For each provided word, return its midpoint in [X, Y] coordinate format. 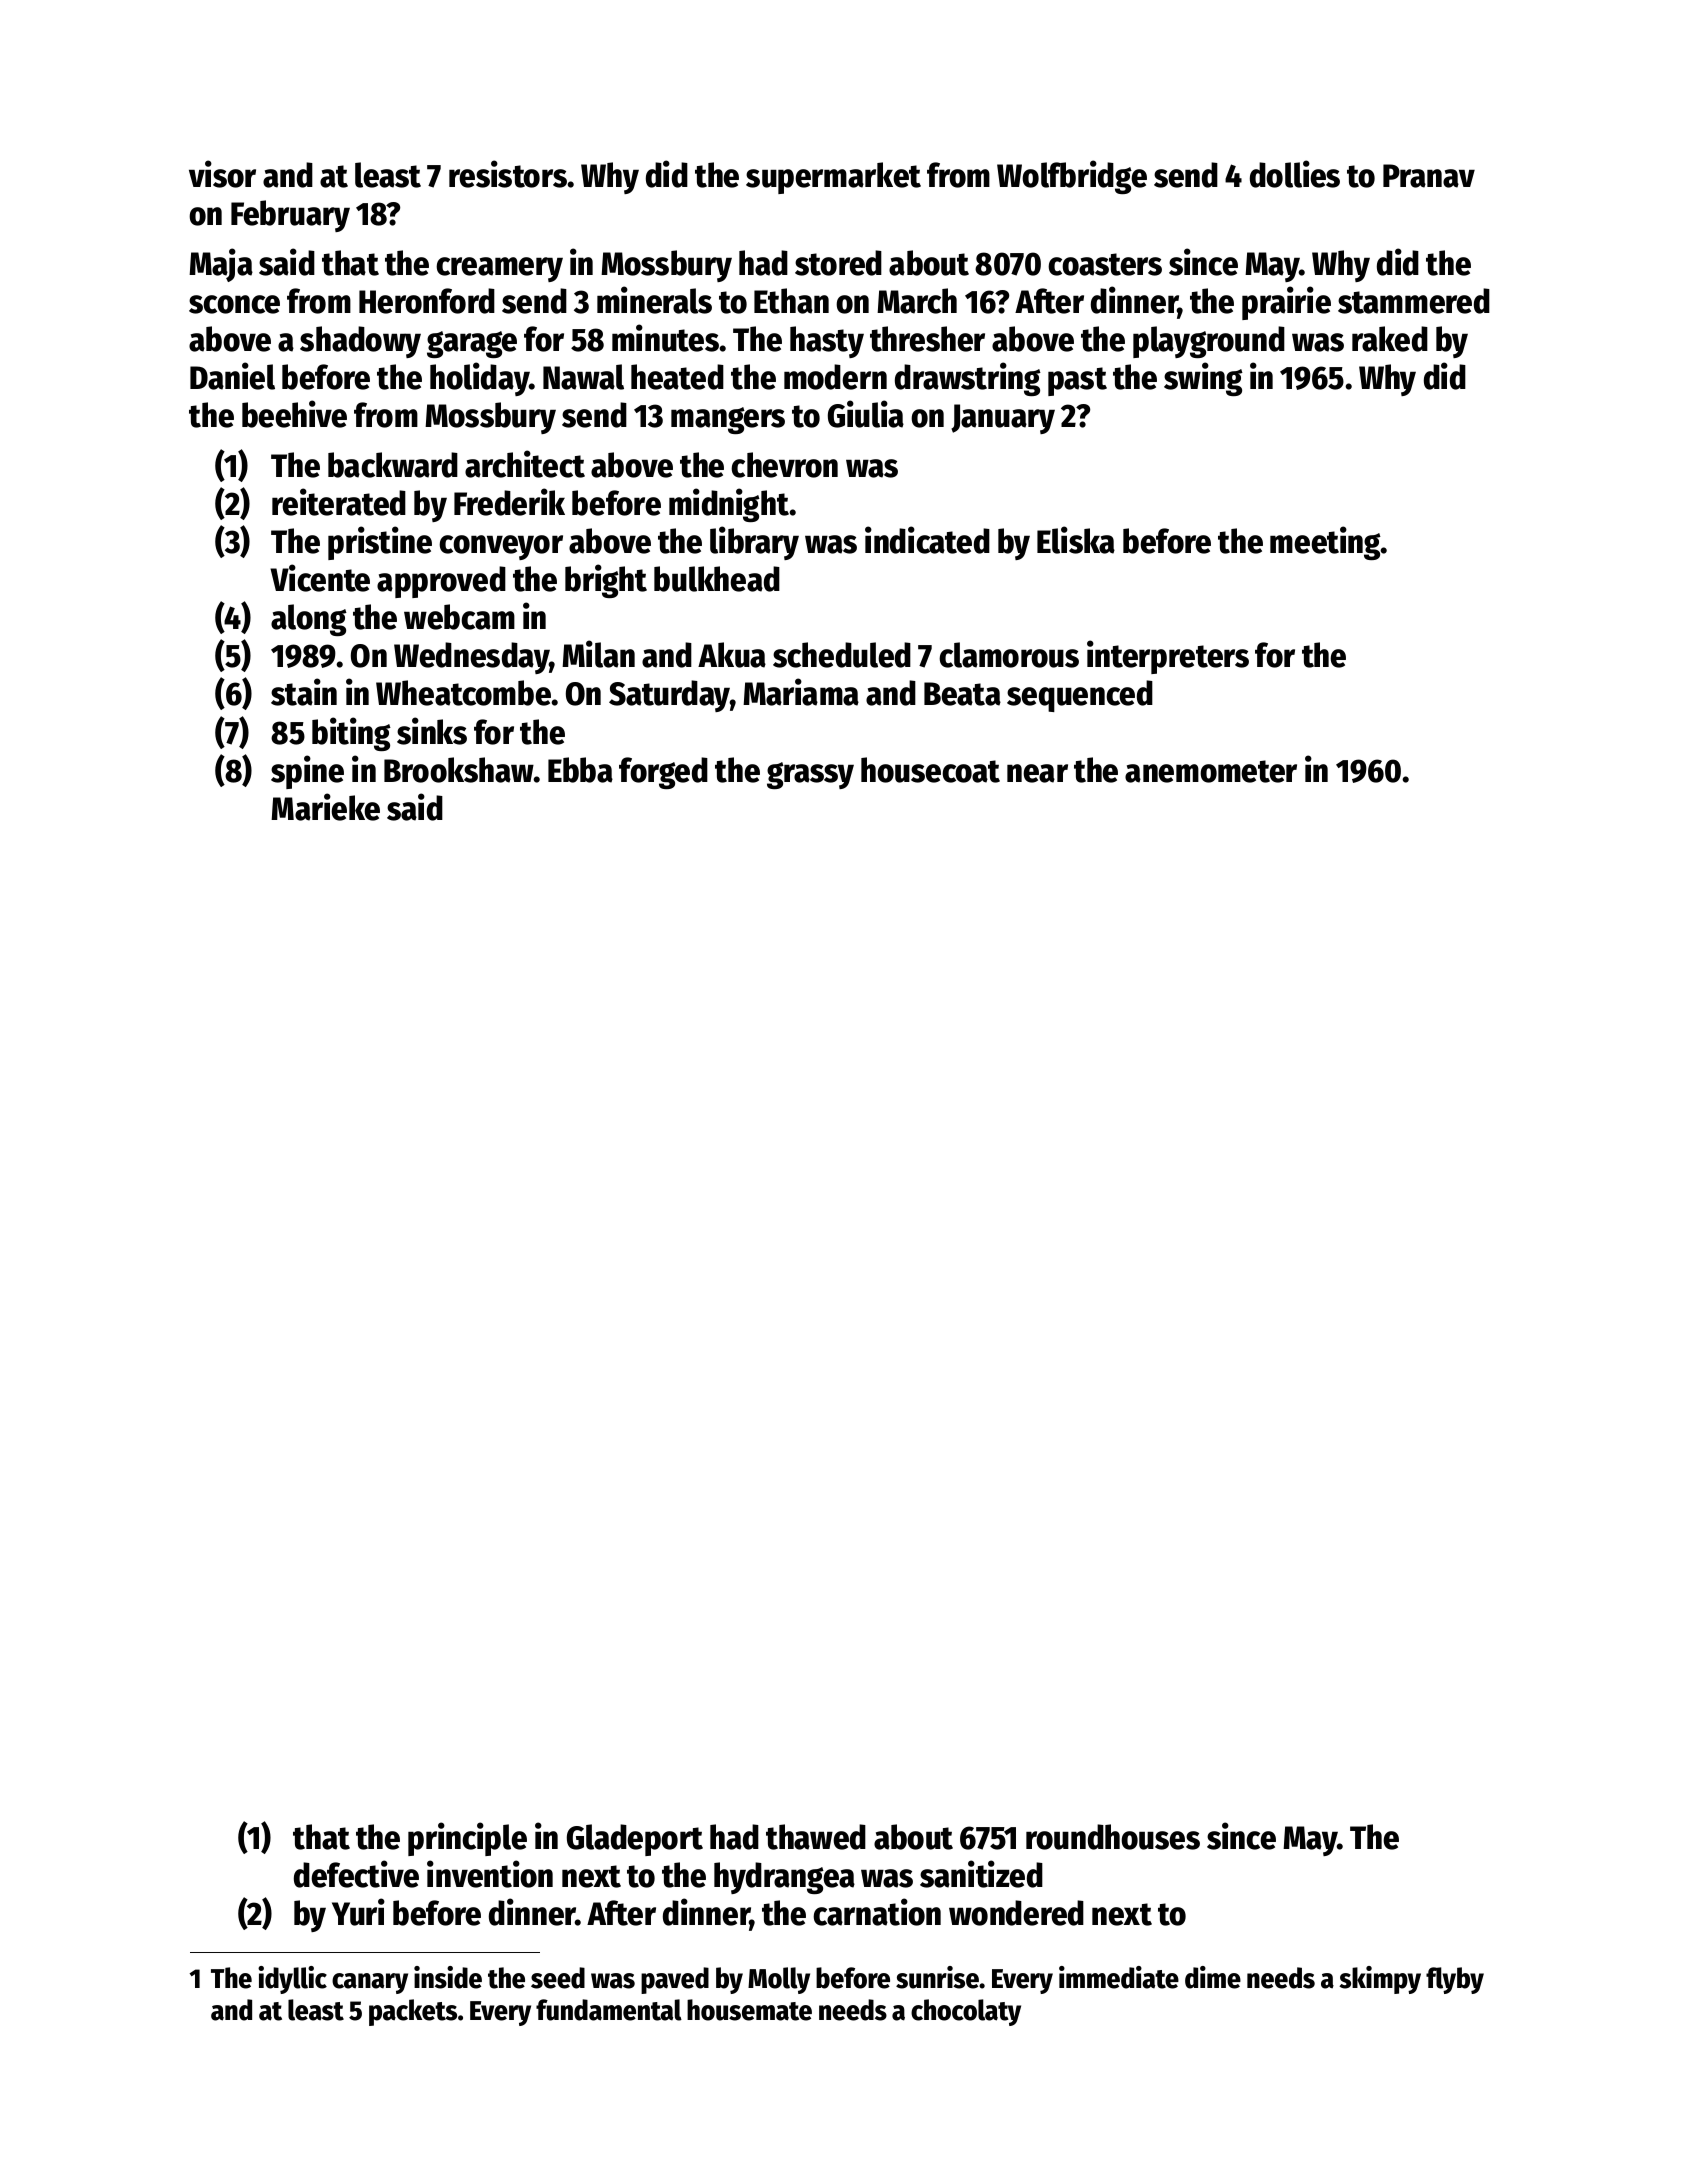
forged [663, 773]
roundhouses [1113, 1837]
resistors [508, 174]
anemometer [1211, 771]
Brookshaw [459, 770]
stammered [1414, 301]
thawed [816, 1837]
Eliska [1076, 540]
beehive [294, 414]
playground [1209, 342]
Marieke [325, 807]
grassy [810, 775]
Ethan [791, 301]
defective [356, 1874]
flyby [1455, 1980]
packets [413, 2012]
